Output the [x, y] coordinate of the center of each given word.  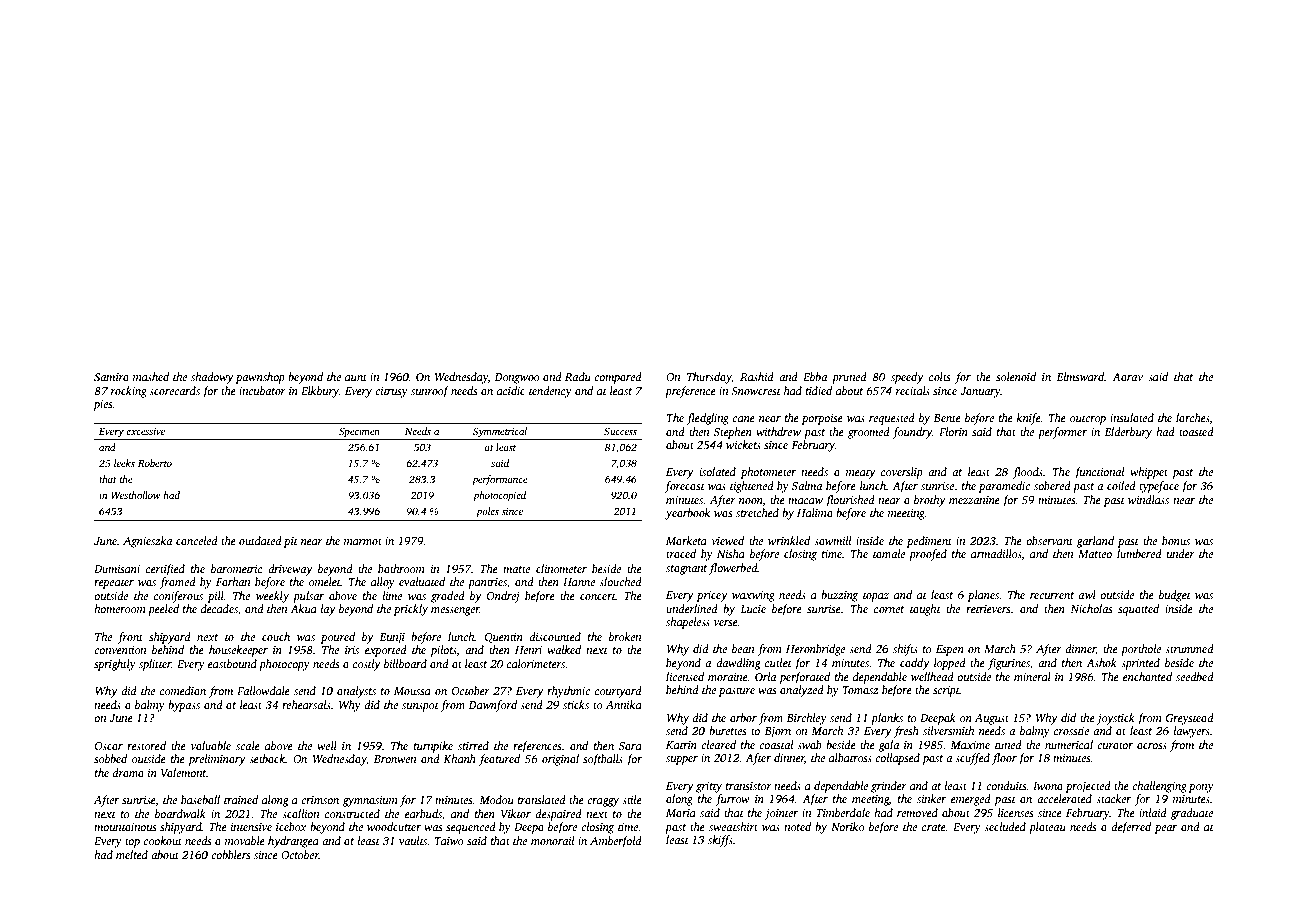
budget [1175, 596]
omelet [325, 581]
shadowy [212, 378]
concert [598, 596]
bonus [1176, 540]
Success [620, 431]
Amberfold [616, 842]
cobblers [230, 854]
